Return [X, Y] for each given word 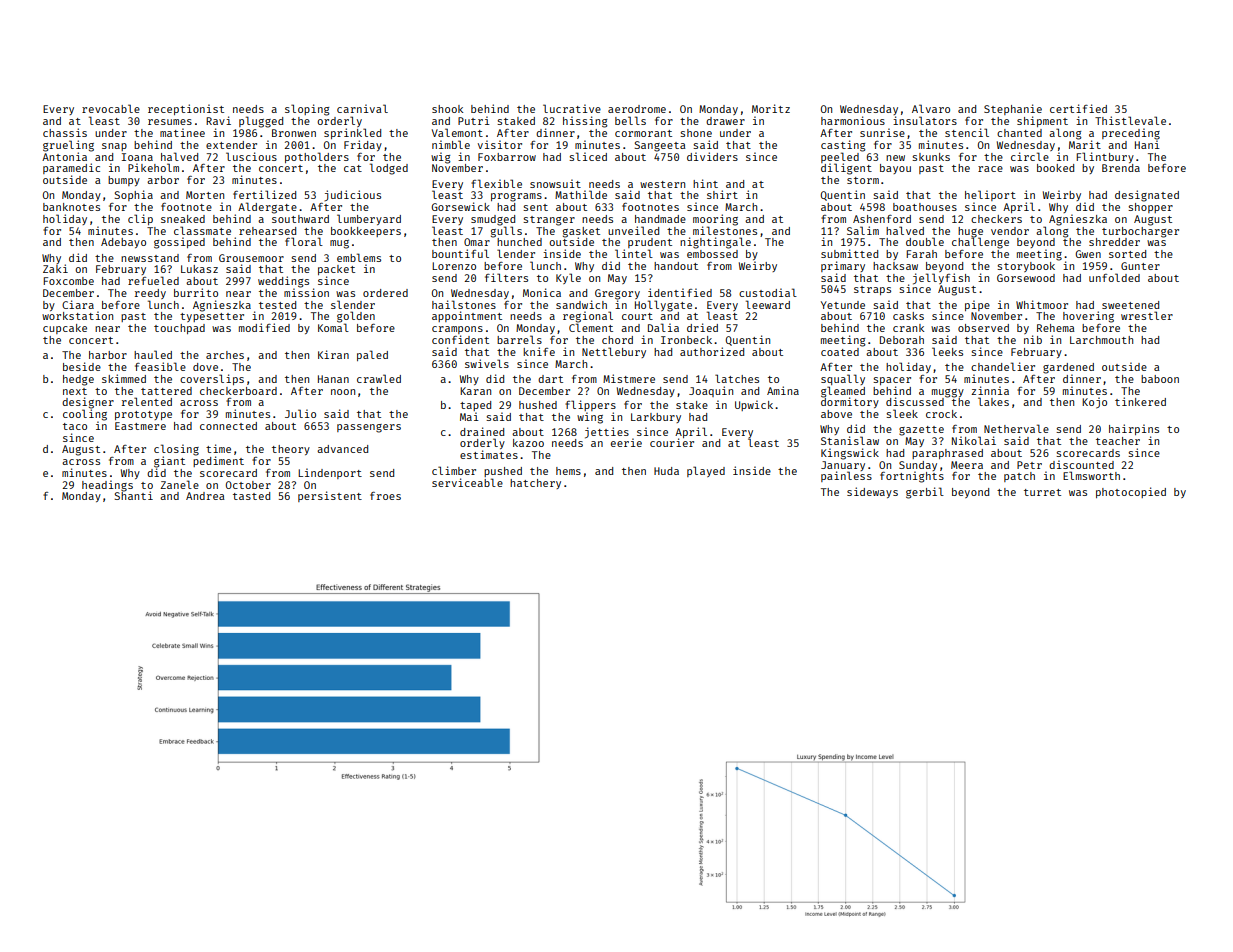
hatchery [535, 484]
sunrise [882, 132]
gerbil [925, 493]
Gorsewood [1026, 278]
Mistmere [629, 378]
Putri [474, 120]
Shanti [134, 495]
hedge [78, 380]
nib [1033, 339]
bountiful [460, 253]
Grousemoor [251, 258]
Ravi [218, 120]
